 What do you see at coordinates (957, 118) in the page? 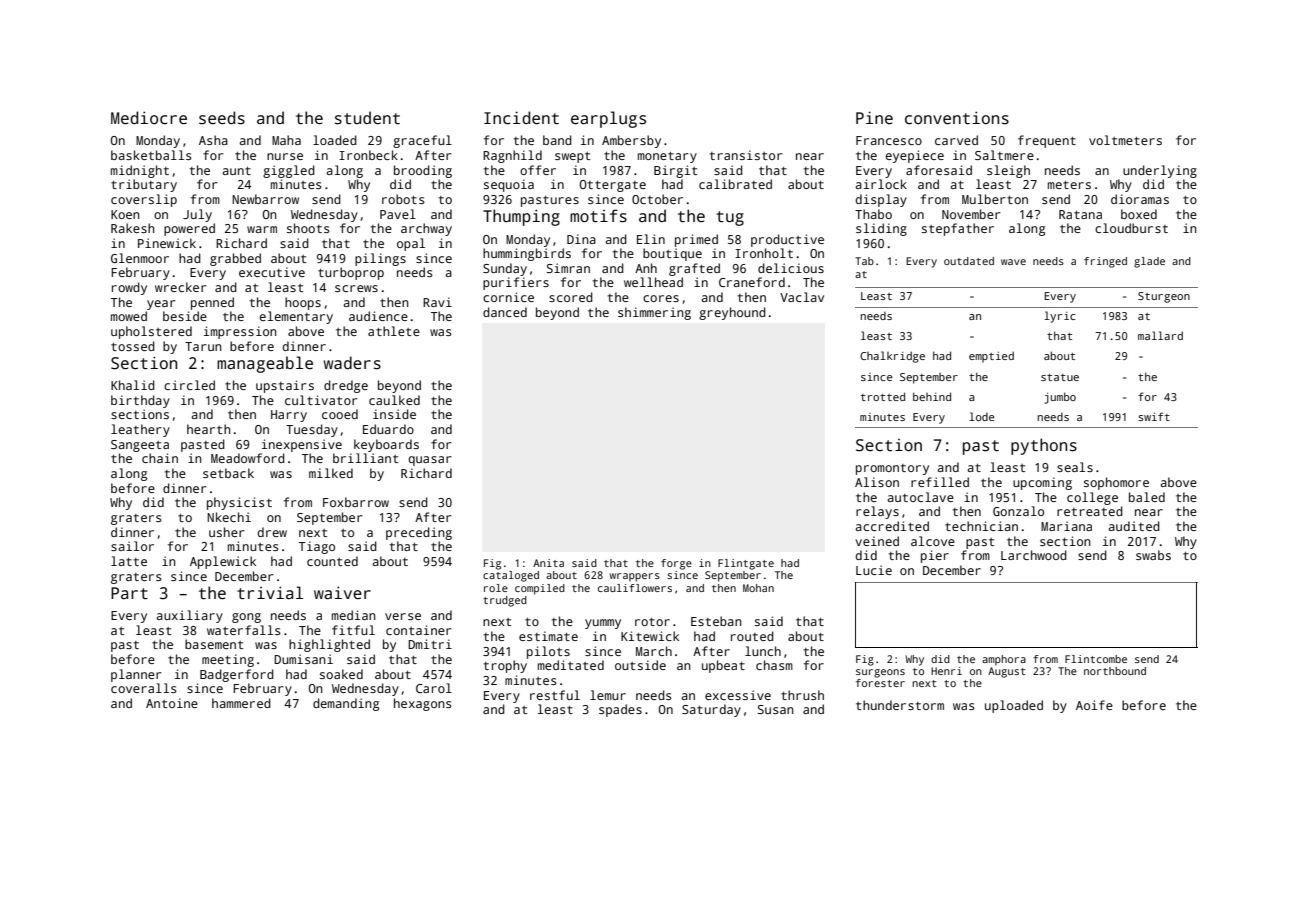
I see `conventions` at bounding box center [957, 118].
